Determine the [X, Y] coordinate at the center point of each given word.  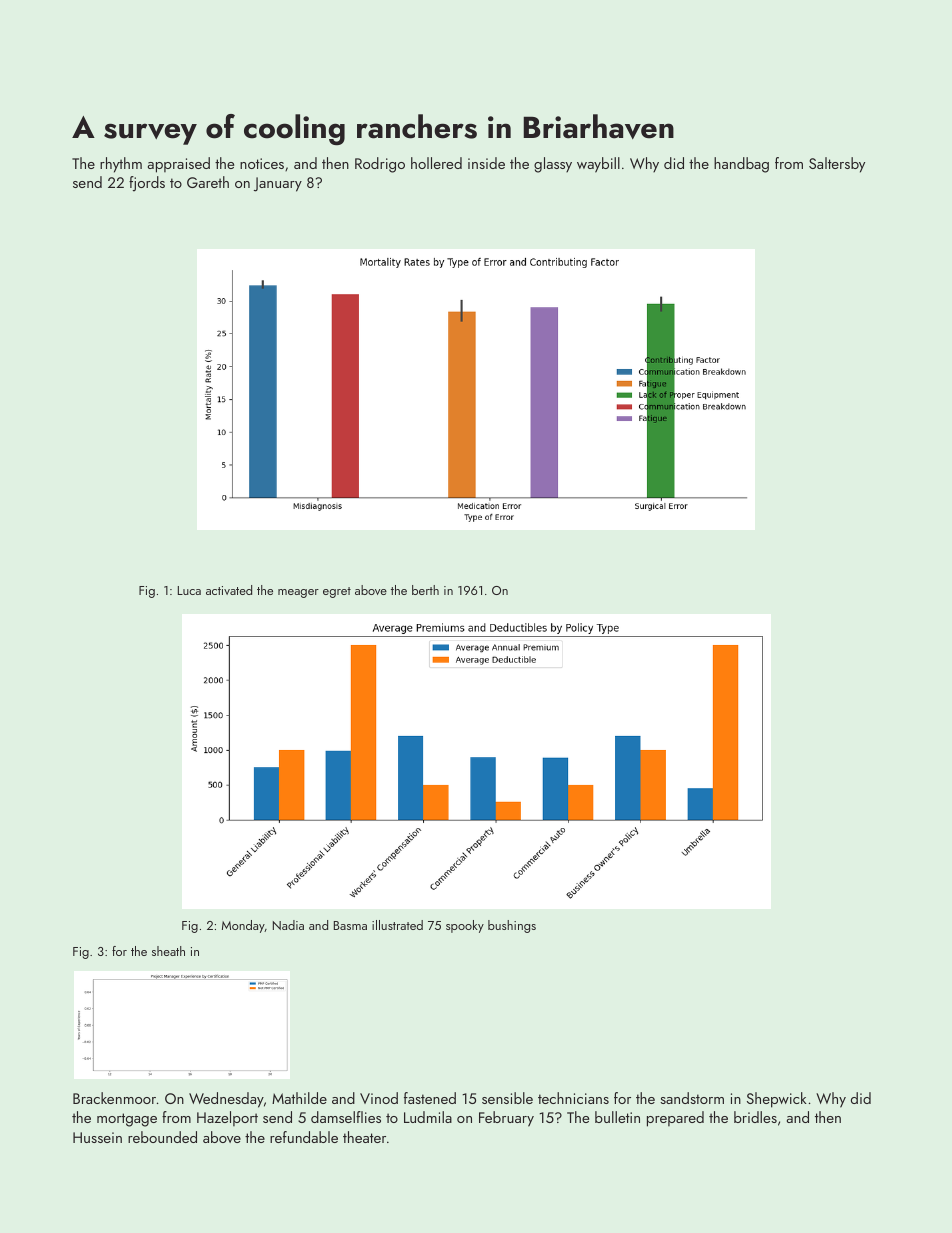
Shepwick [777, 1100]
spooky [465, 926]
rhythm [121, 165]
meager [298, 593]
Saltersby [837, 165]
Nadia [288, 925]
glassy [553, 165]
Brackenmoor [114, 1098]
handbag [741, 165]
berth [425, 590]
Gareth [208, 182]
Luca [189, 590]
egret [337, 592]
